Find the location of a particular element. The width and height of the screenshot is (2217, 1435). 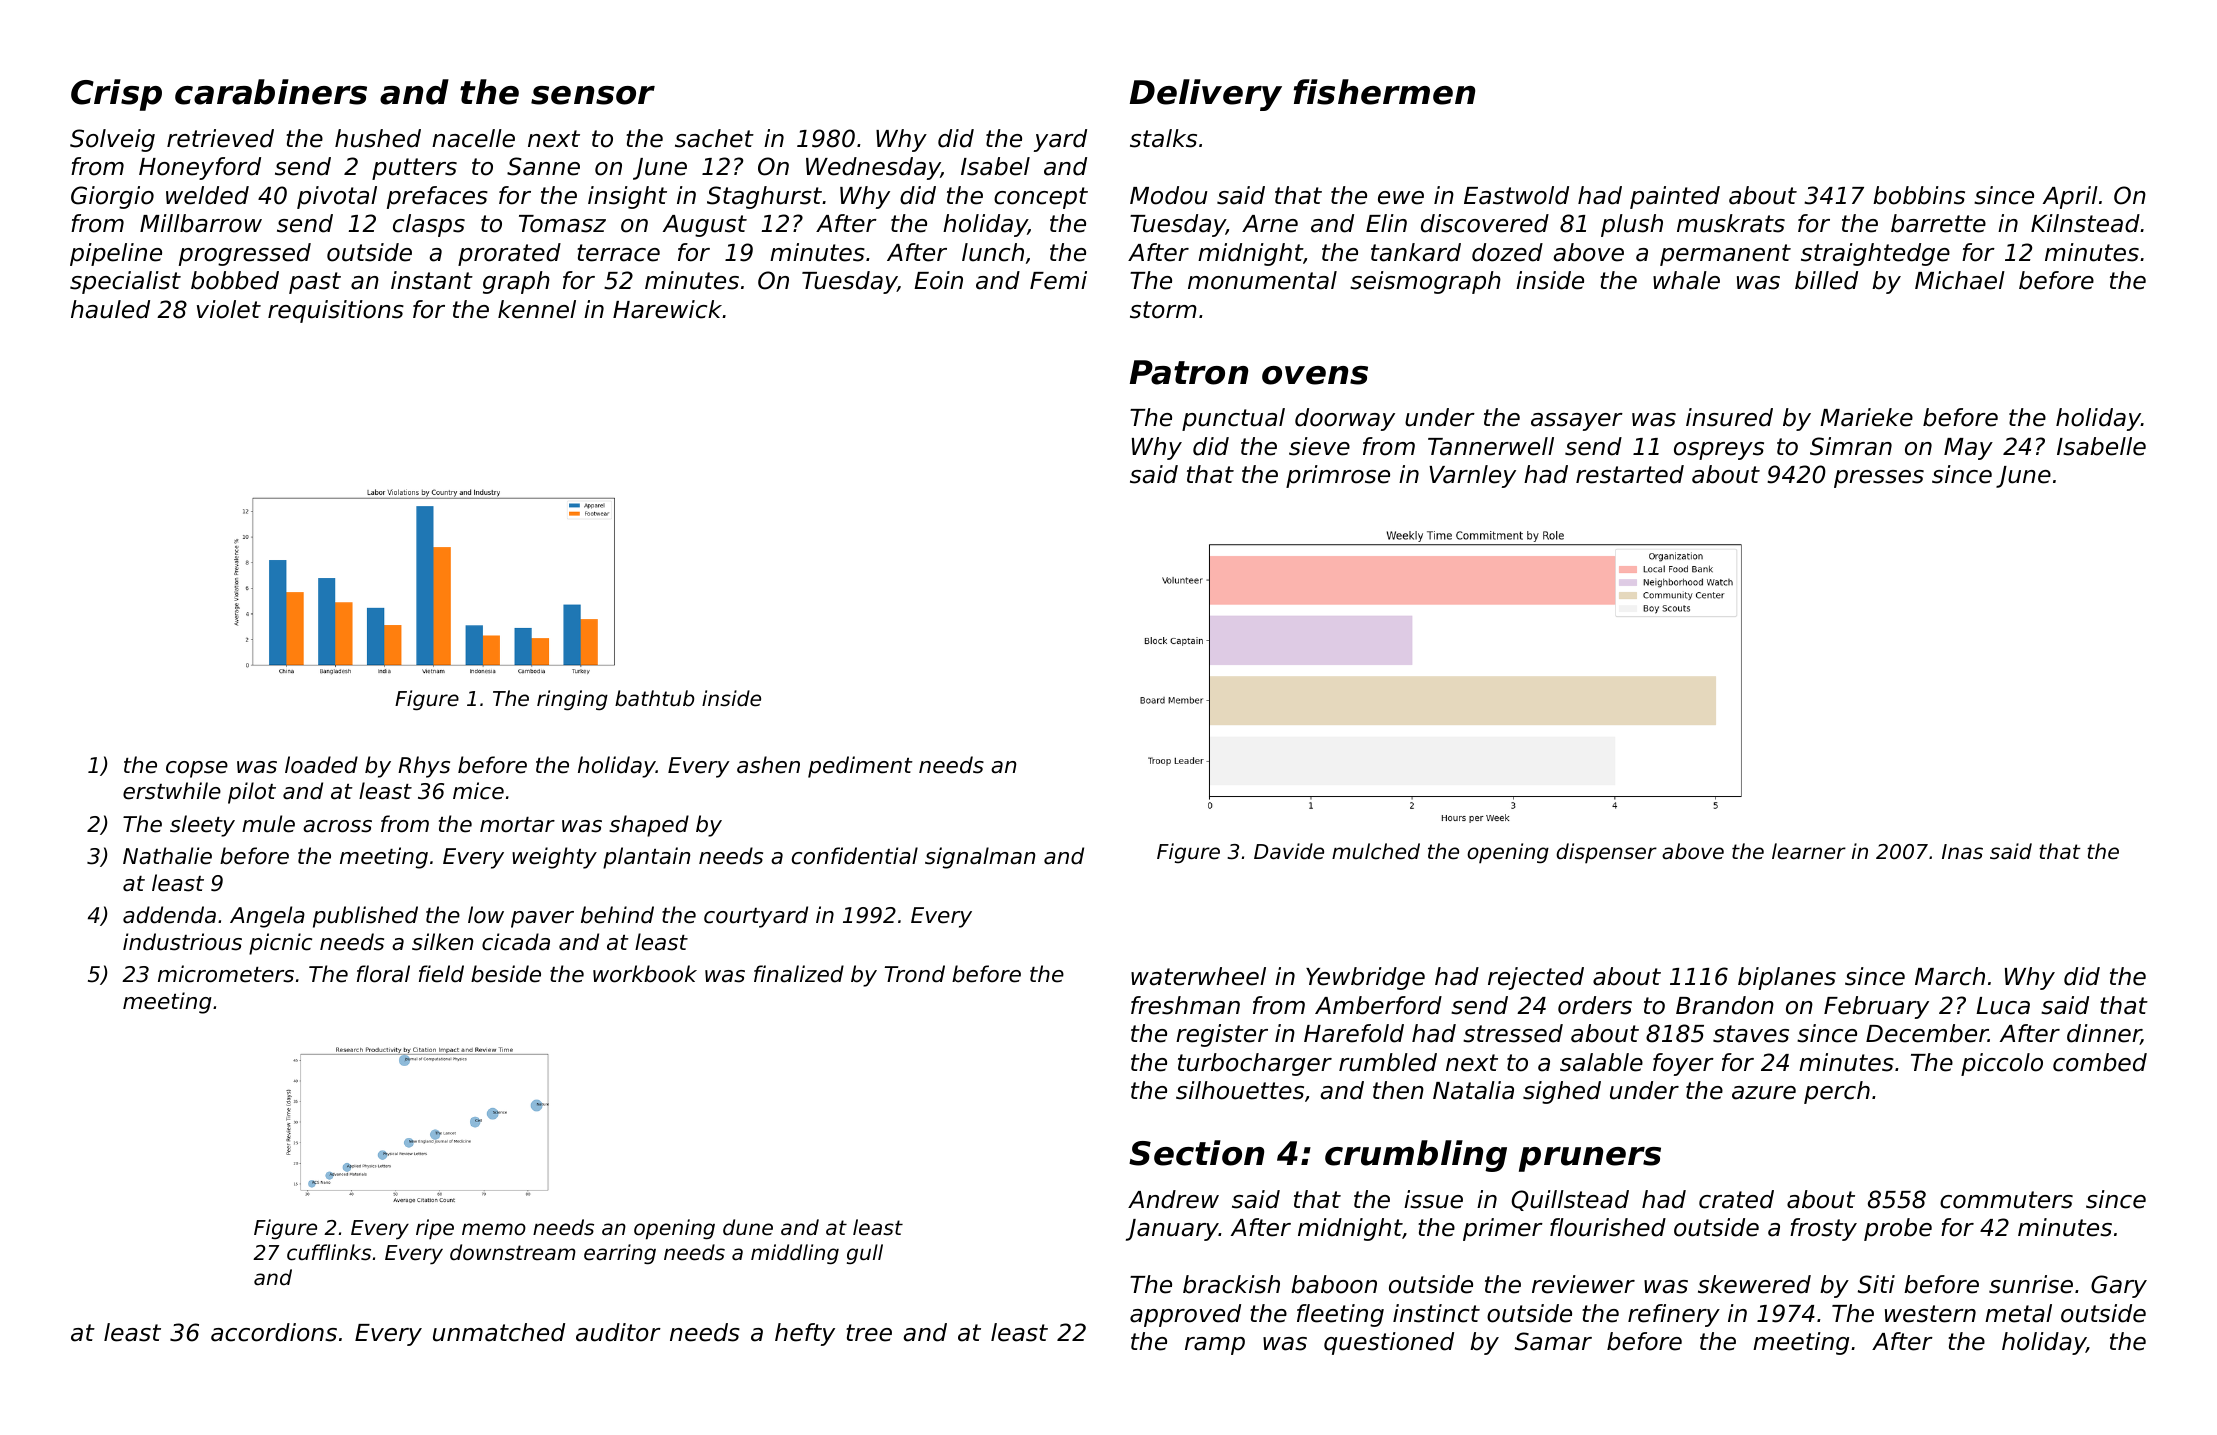

ringing is located at coordinates (572, 700).
